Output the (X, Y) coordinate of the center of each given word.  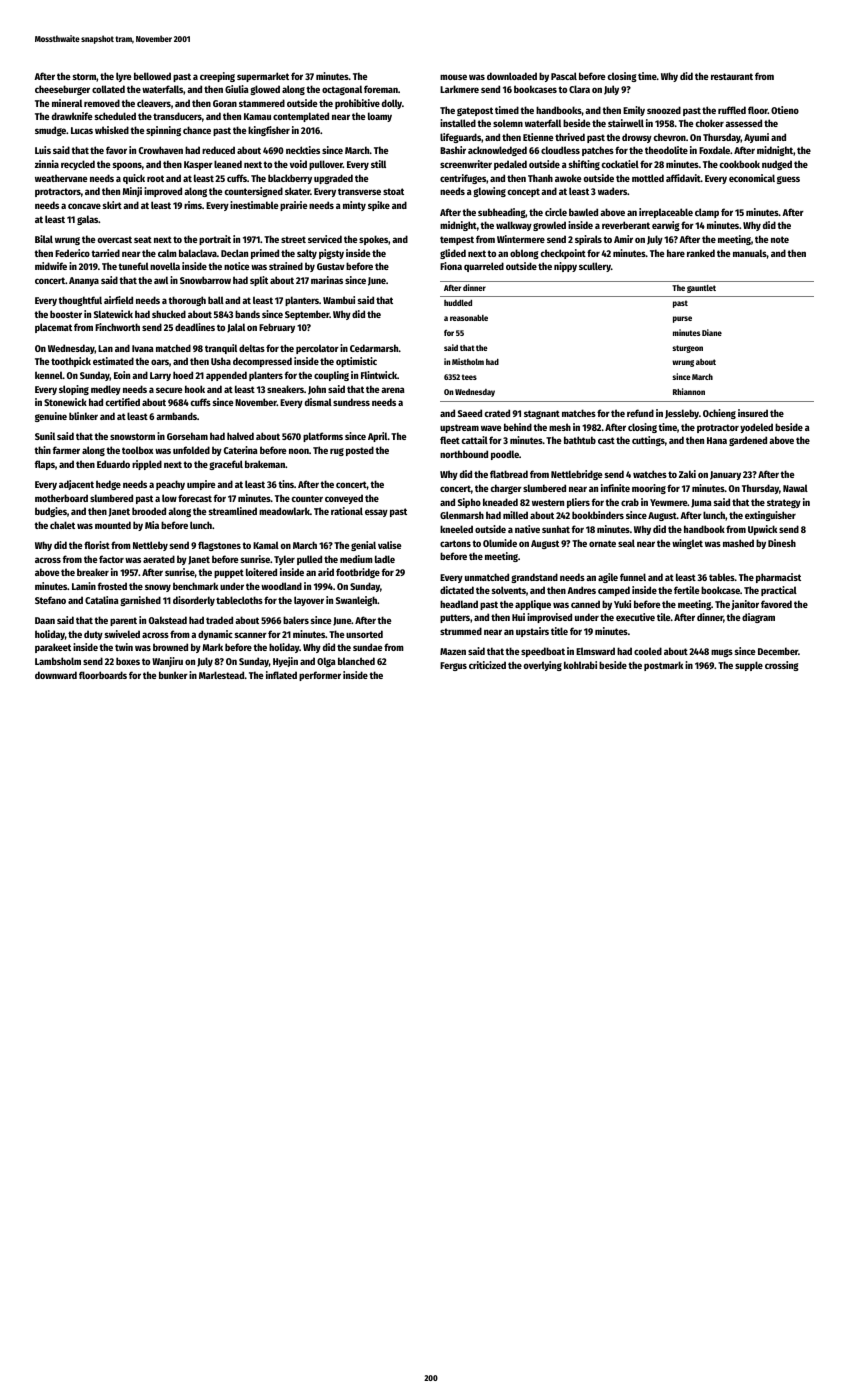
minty (354, 206)
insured (753, 413)
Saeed (470, 413)
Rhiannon (689, 391)
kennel (49, 375)
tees (469, 377)
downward (56, 675)
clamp (707, 213)
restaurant (732, 76)
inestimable (254, 205)
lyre (124, 77)
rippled (147, 465)
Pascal (564, 76)
